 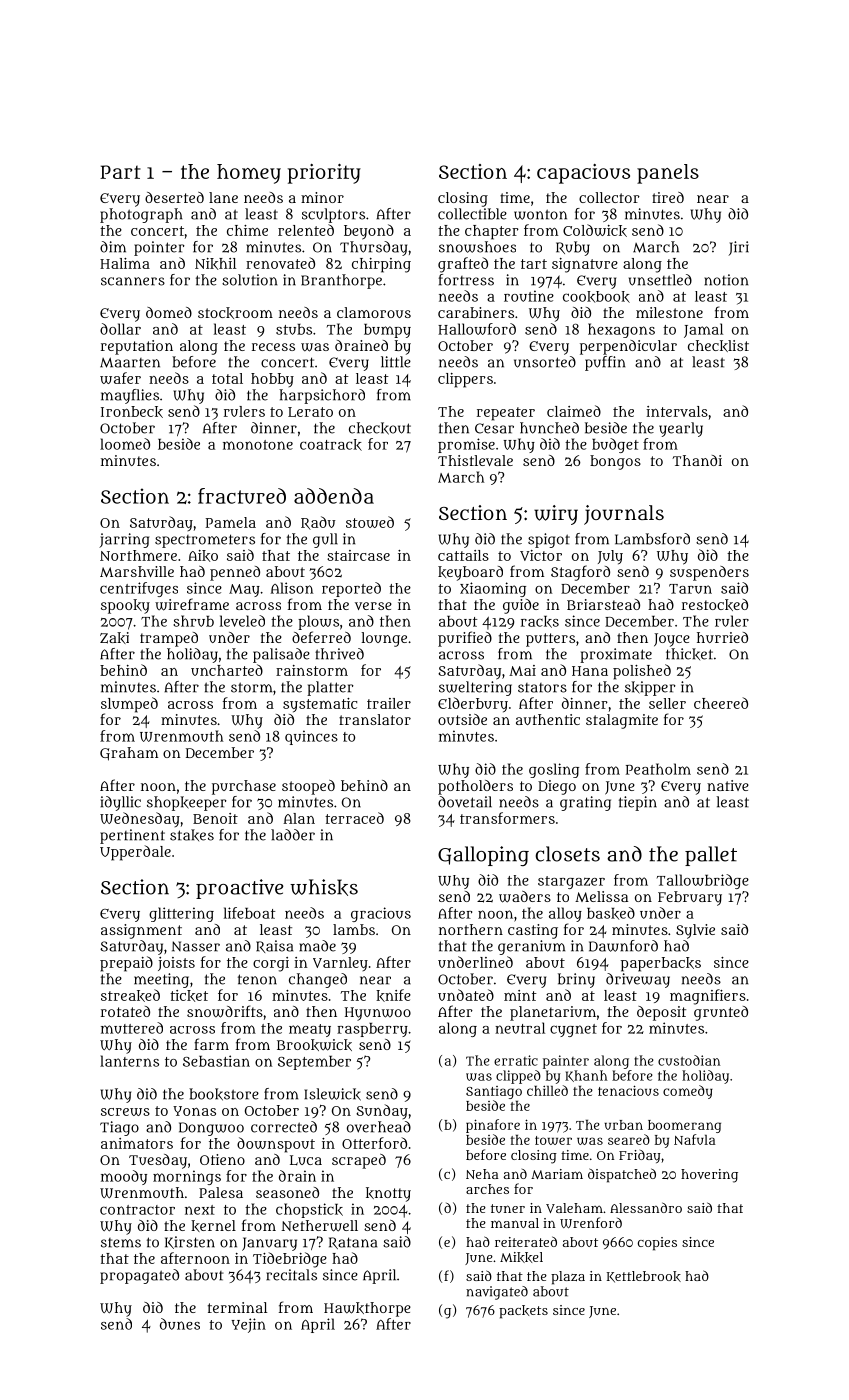 I want to click on tiepin, so click(x=638, y=803).
